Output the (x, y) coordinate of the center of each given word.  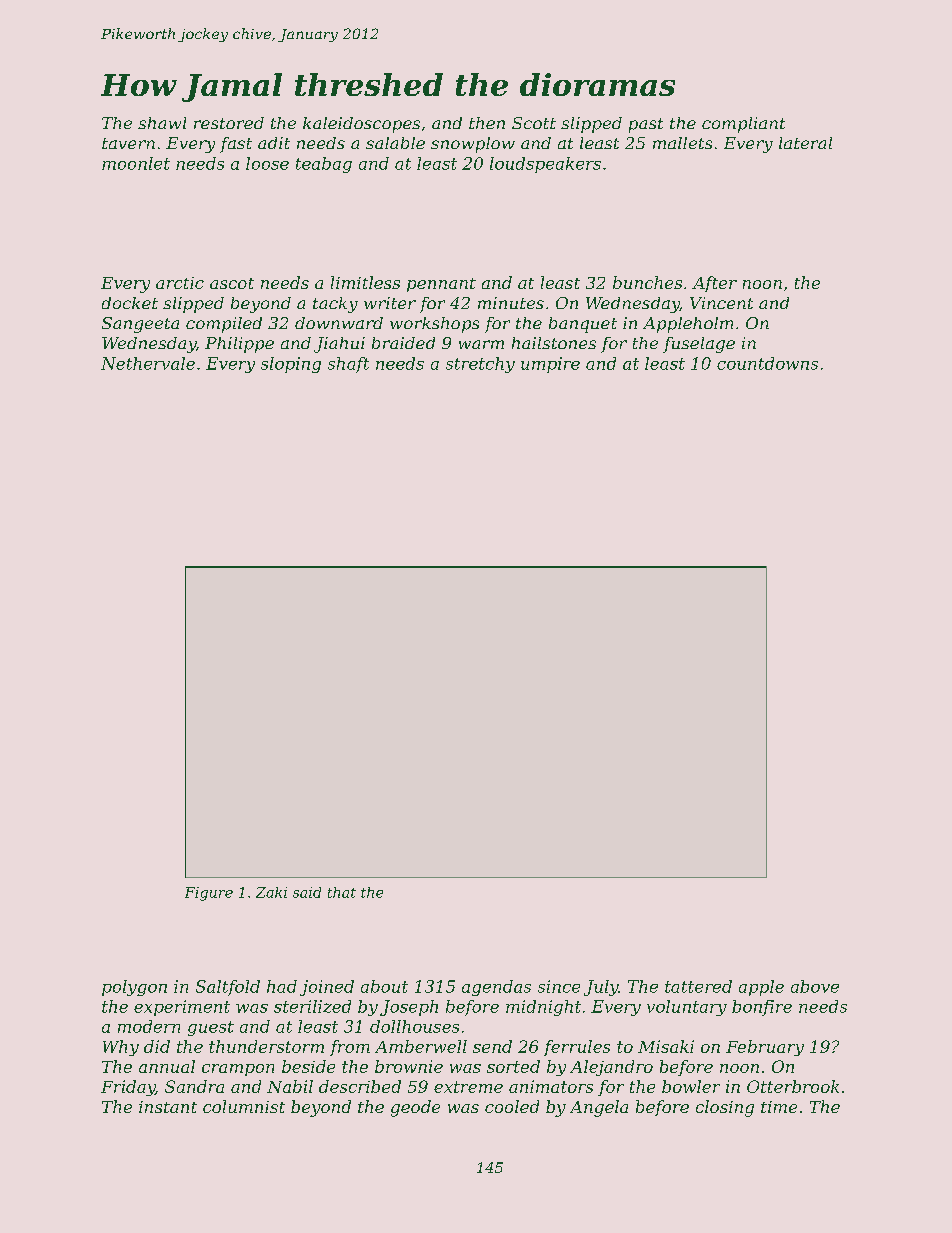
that (342, 892)
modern (149, 1026)
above (815, 986)
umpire (550, 365)
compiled (224, 325)
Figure (209, 894)
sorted (513, 1066)
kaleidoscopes (361, 125)
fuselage (699, 345)
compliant (743, 125)
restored (229, 123)
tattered (698, 986)
